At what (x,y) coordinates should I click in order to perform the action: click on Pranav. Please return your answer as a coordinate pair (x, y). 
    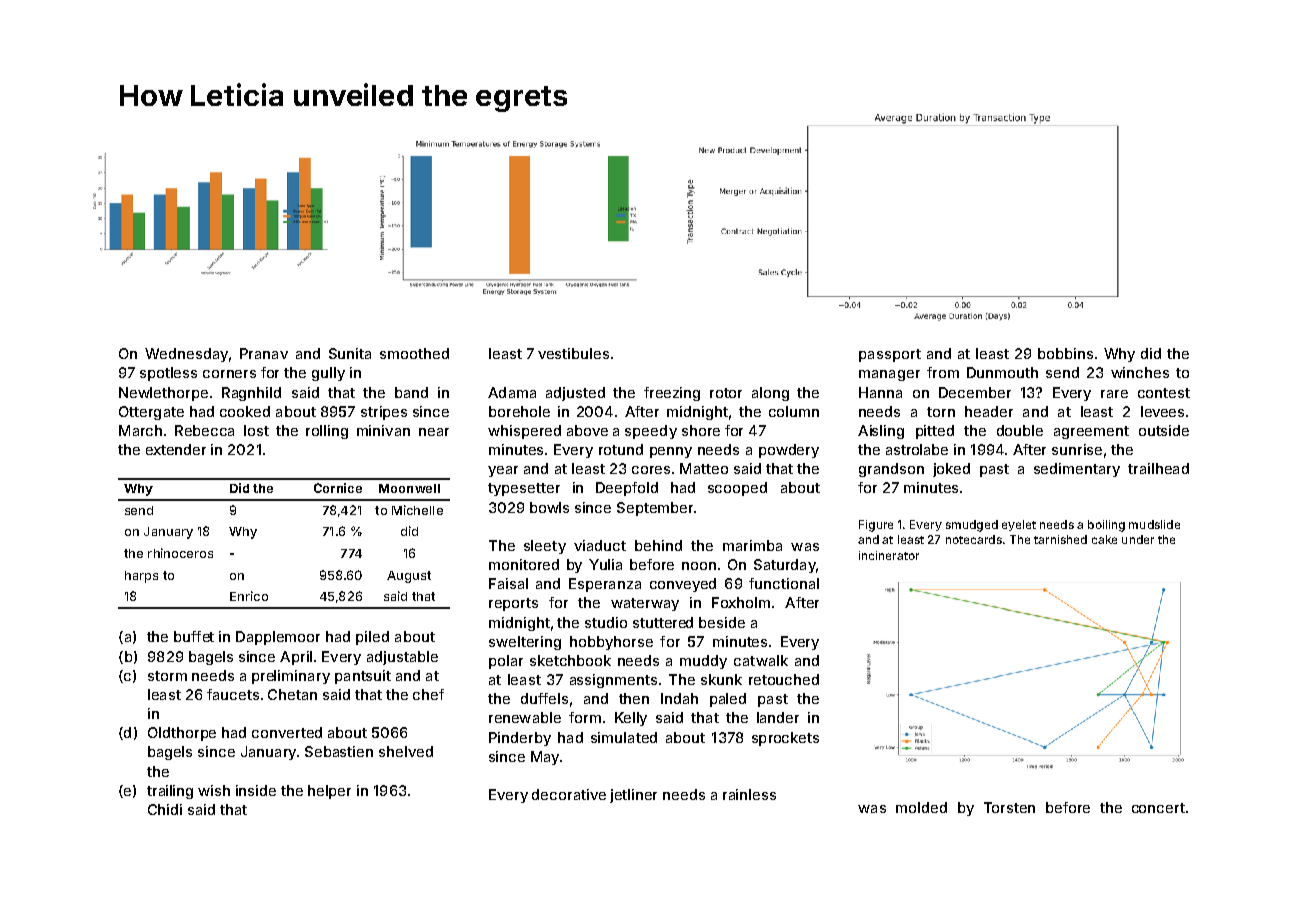
    Looking at the image, I should click on (264, 353).
